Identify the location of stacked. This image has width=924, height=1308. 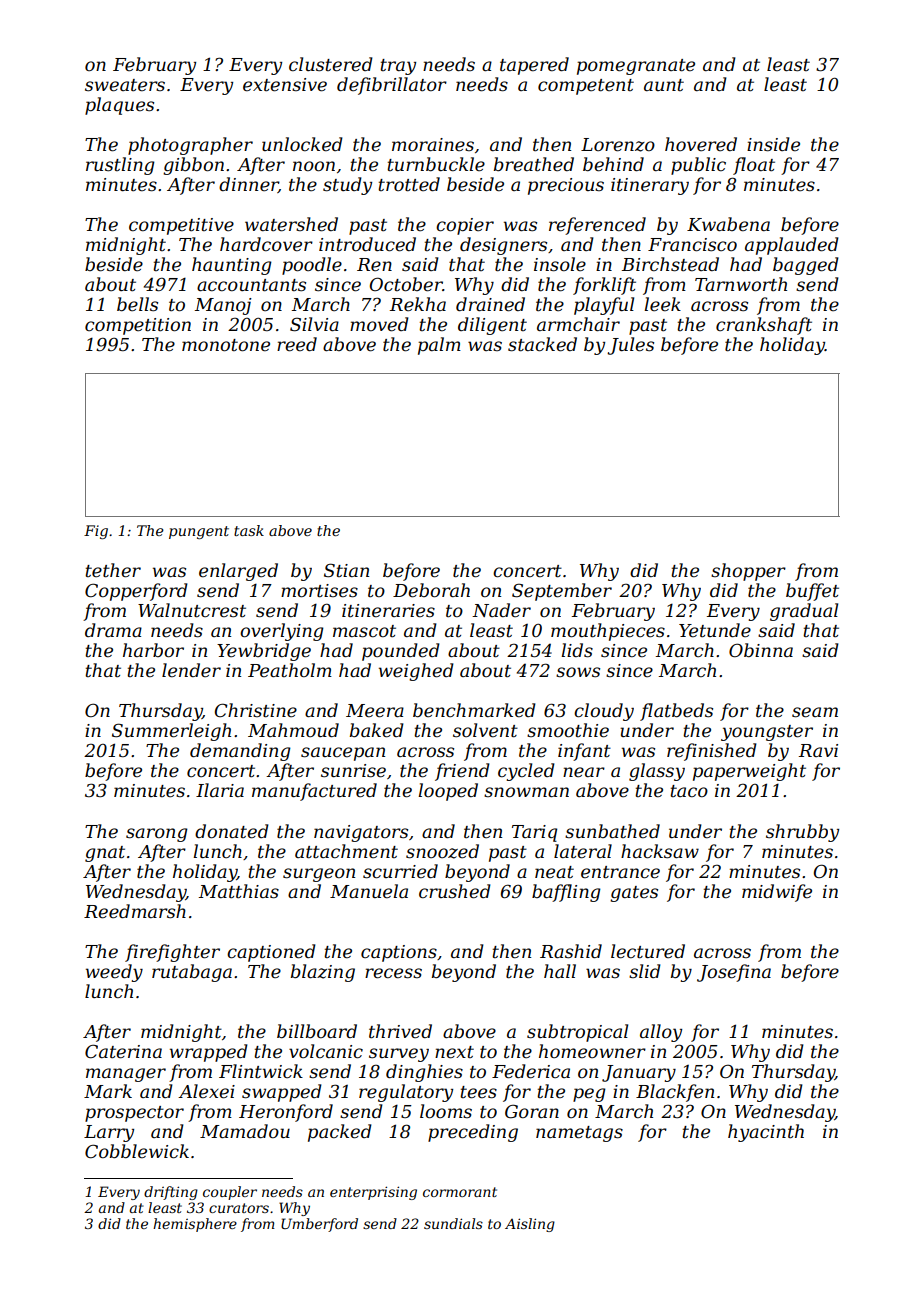
(542, 344).
